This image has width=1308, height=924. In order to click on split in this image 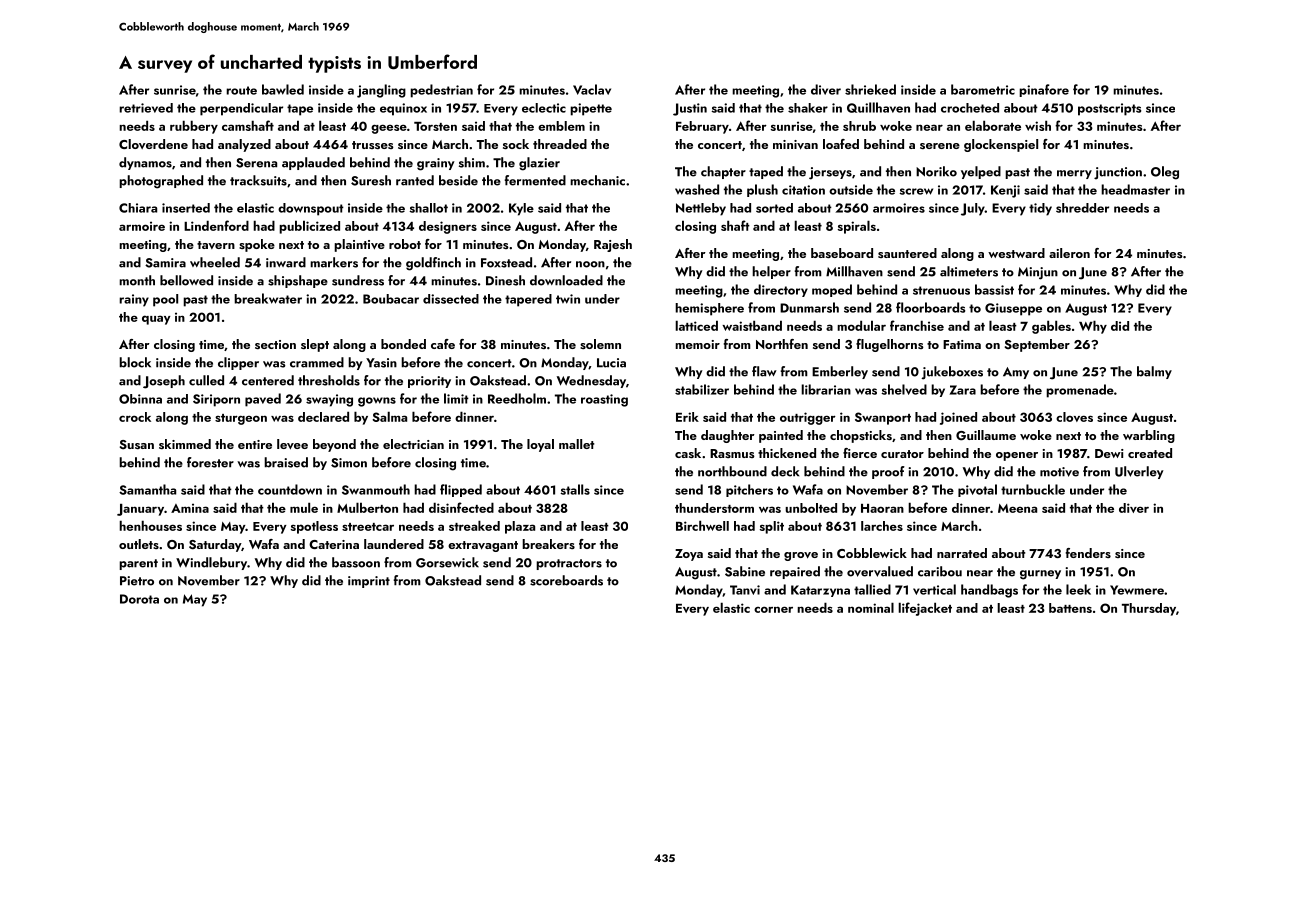, I will do `click(772, 527)`.
